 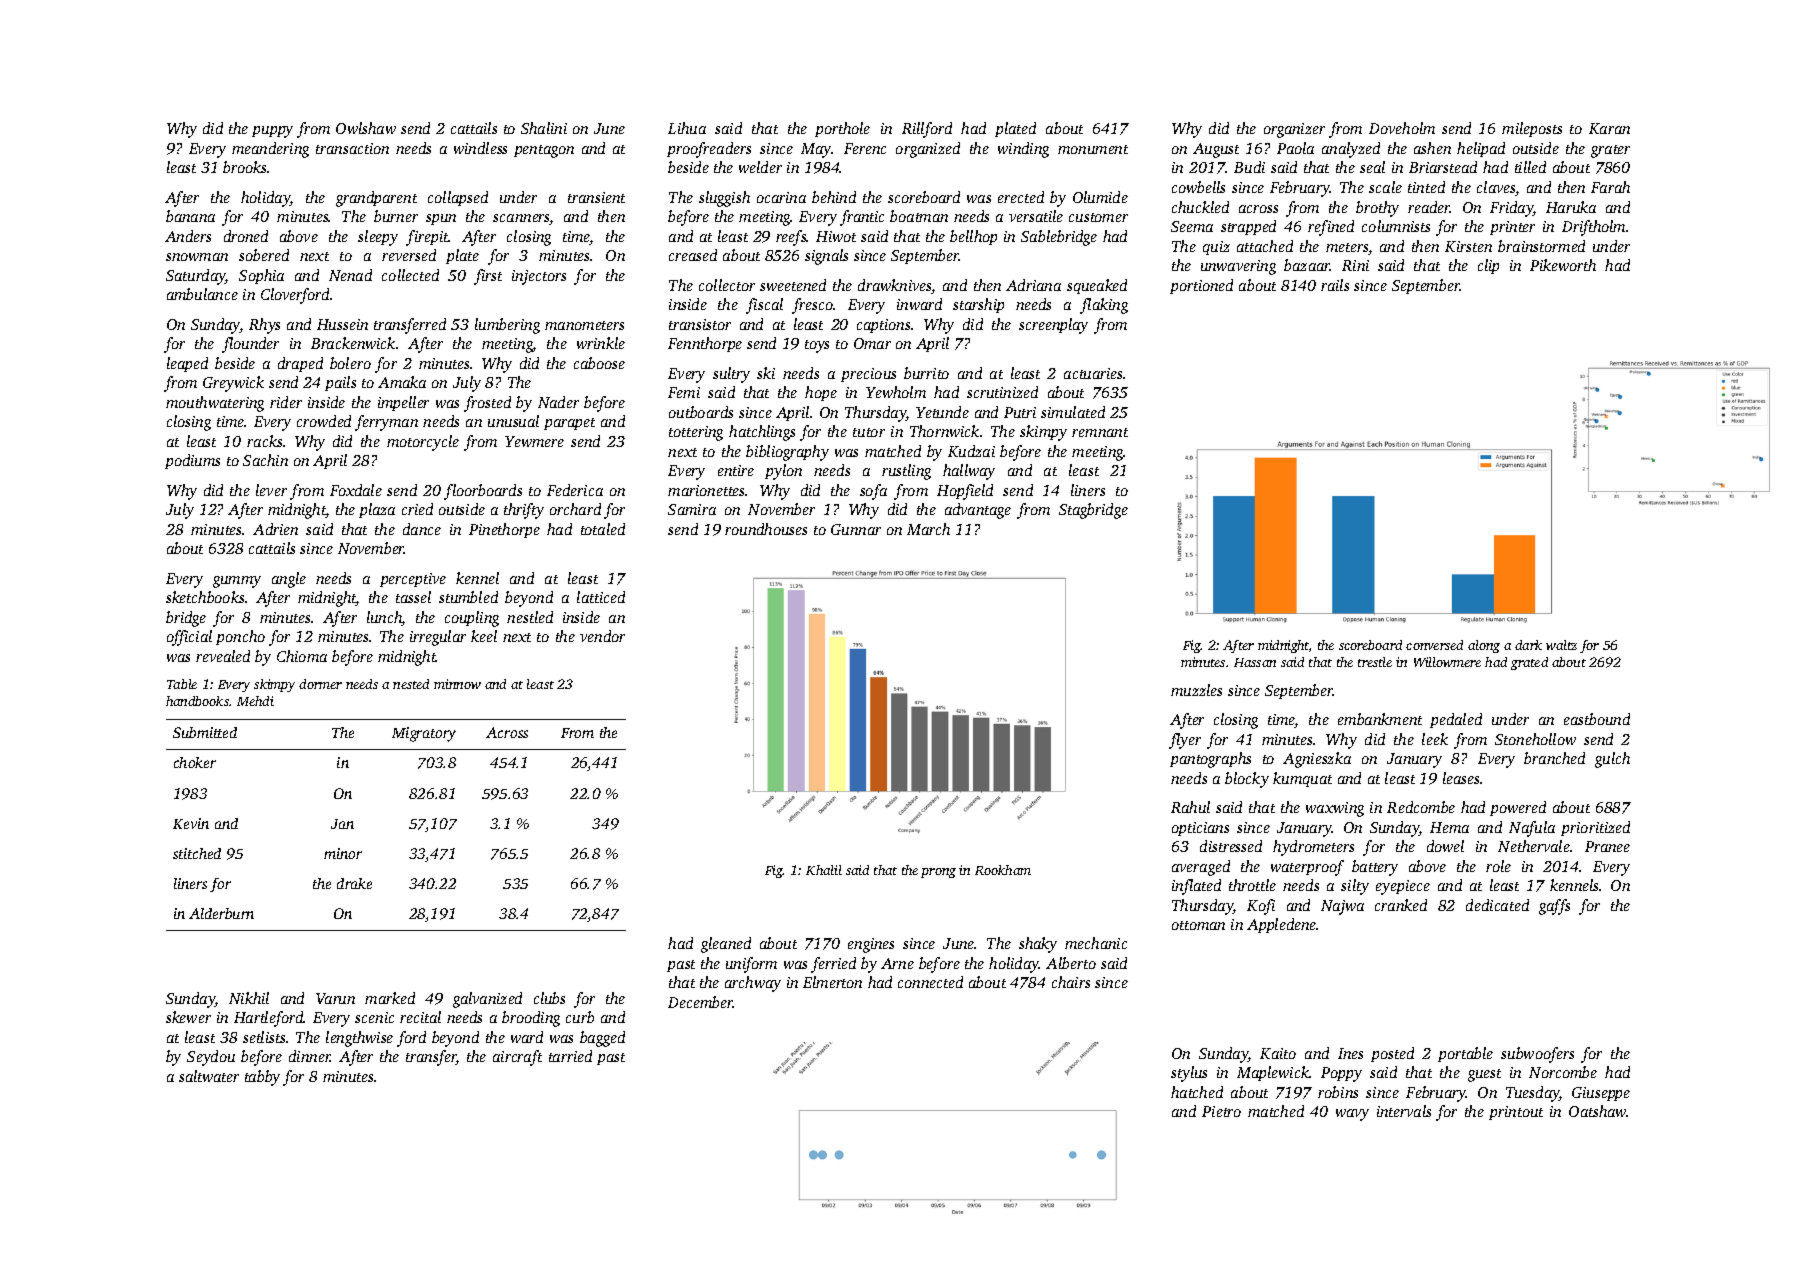 What do you see at coordinates (599, 363) in the image?
I see `caboose` at bounding box center [599, 363].
